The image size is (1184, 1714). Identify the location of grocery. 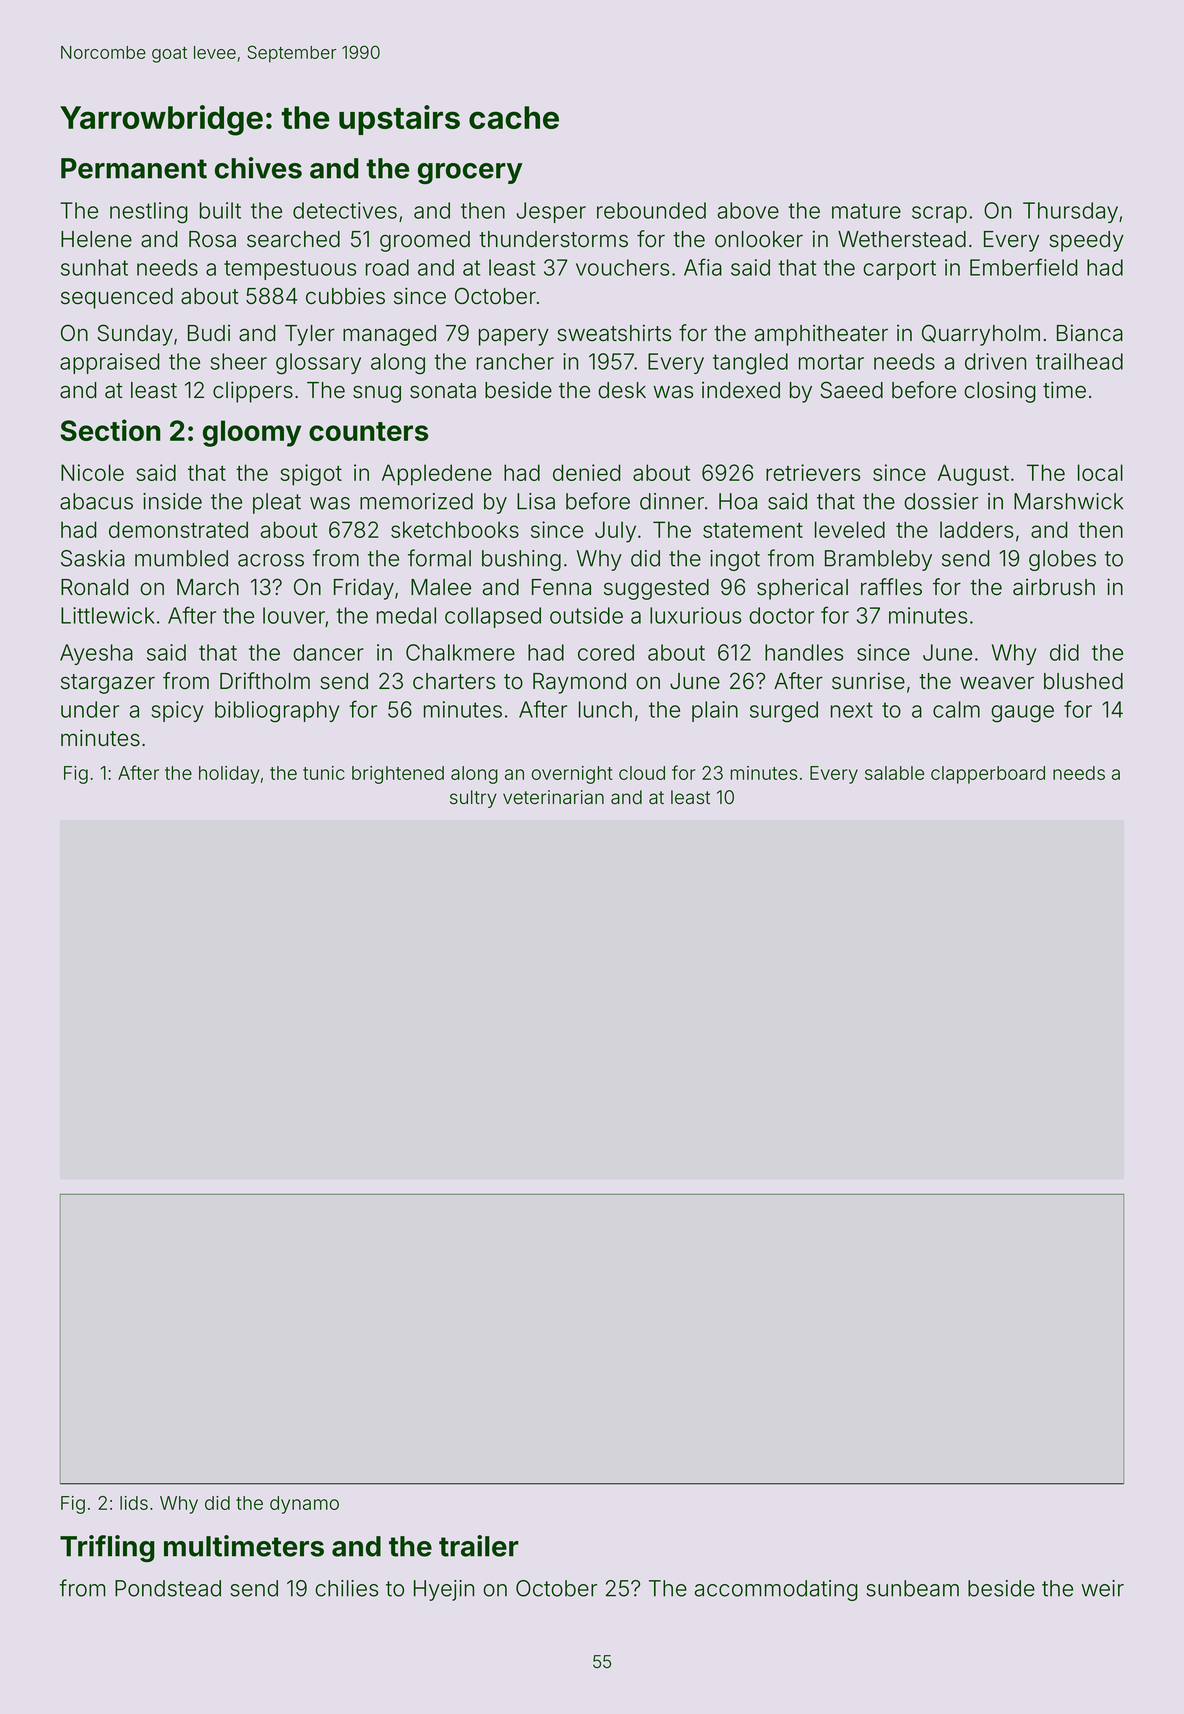
(470, 173).
